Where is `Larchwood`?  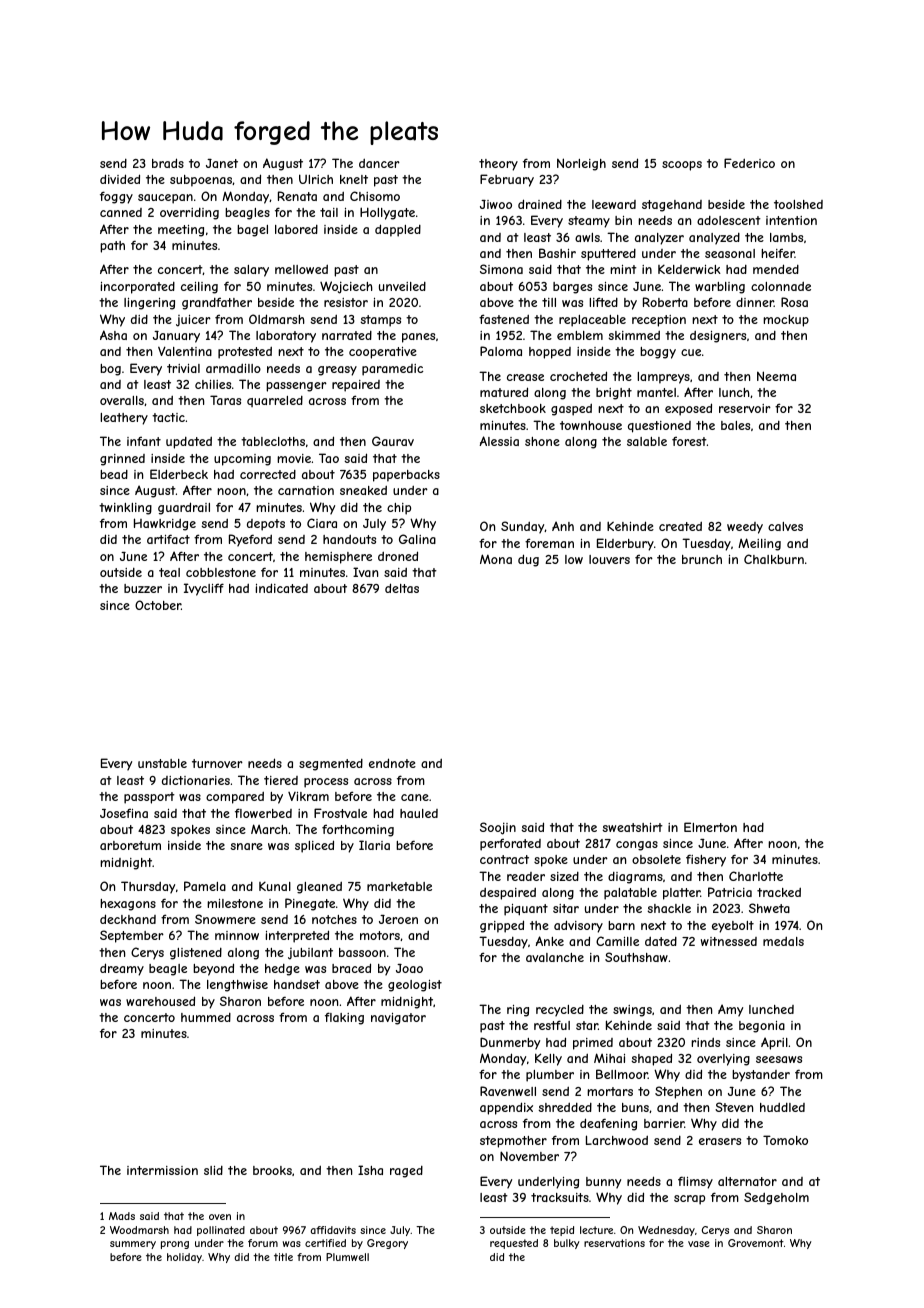
Larchwood is located at coordinates (617, 1140).
